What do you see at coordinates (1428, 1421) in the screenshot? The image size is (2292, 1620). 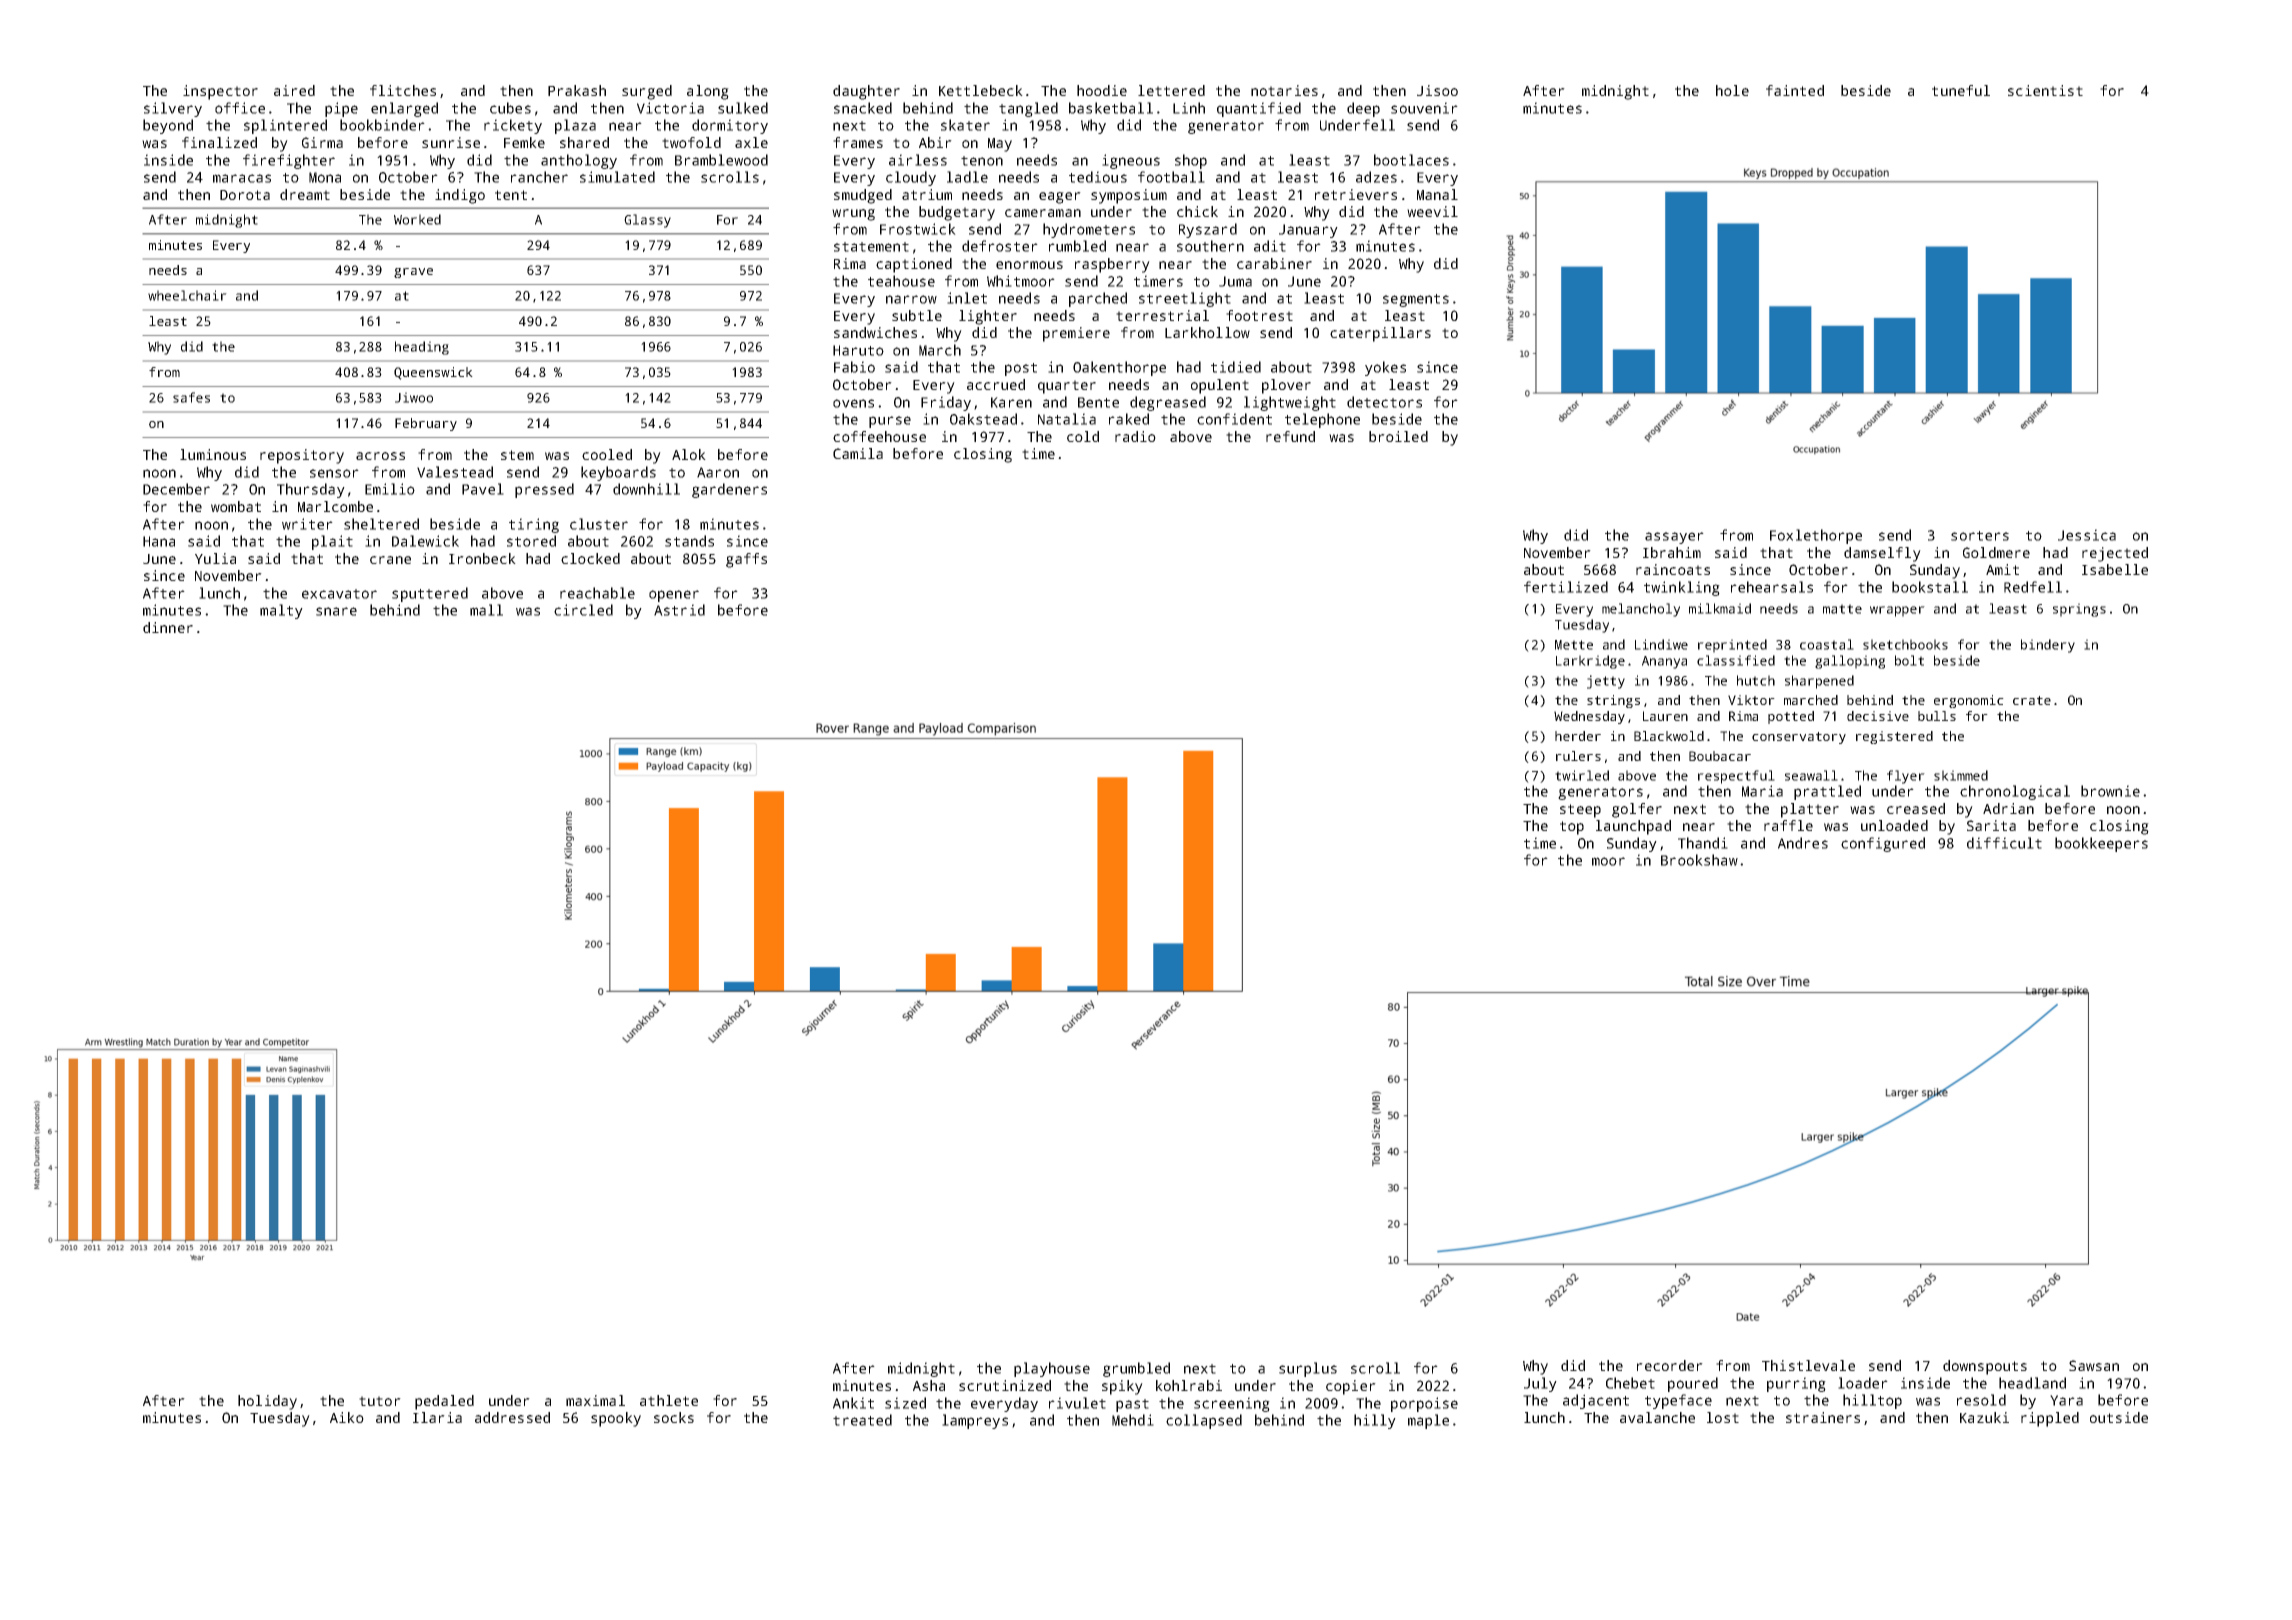 I see `maple` at bounding box center [1428, 1421].
